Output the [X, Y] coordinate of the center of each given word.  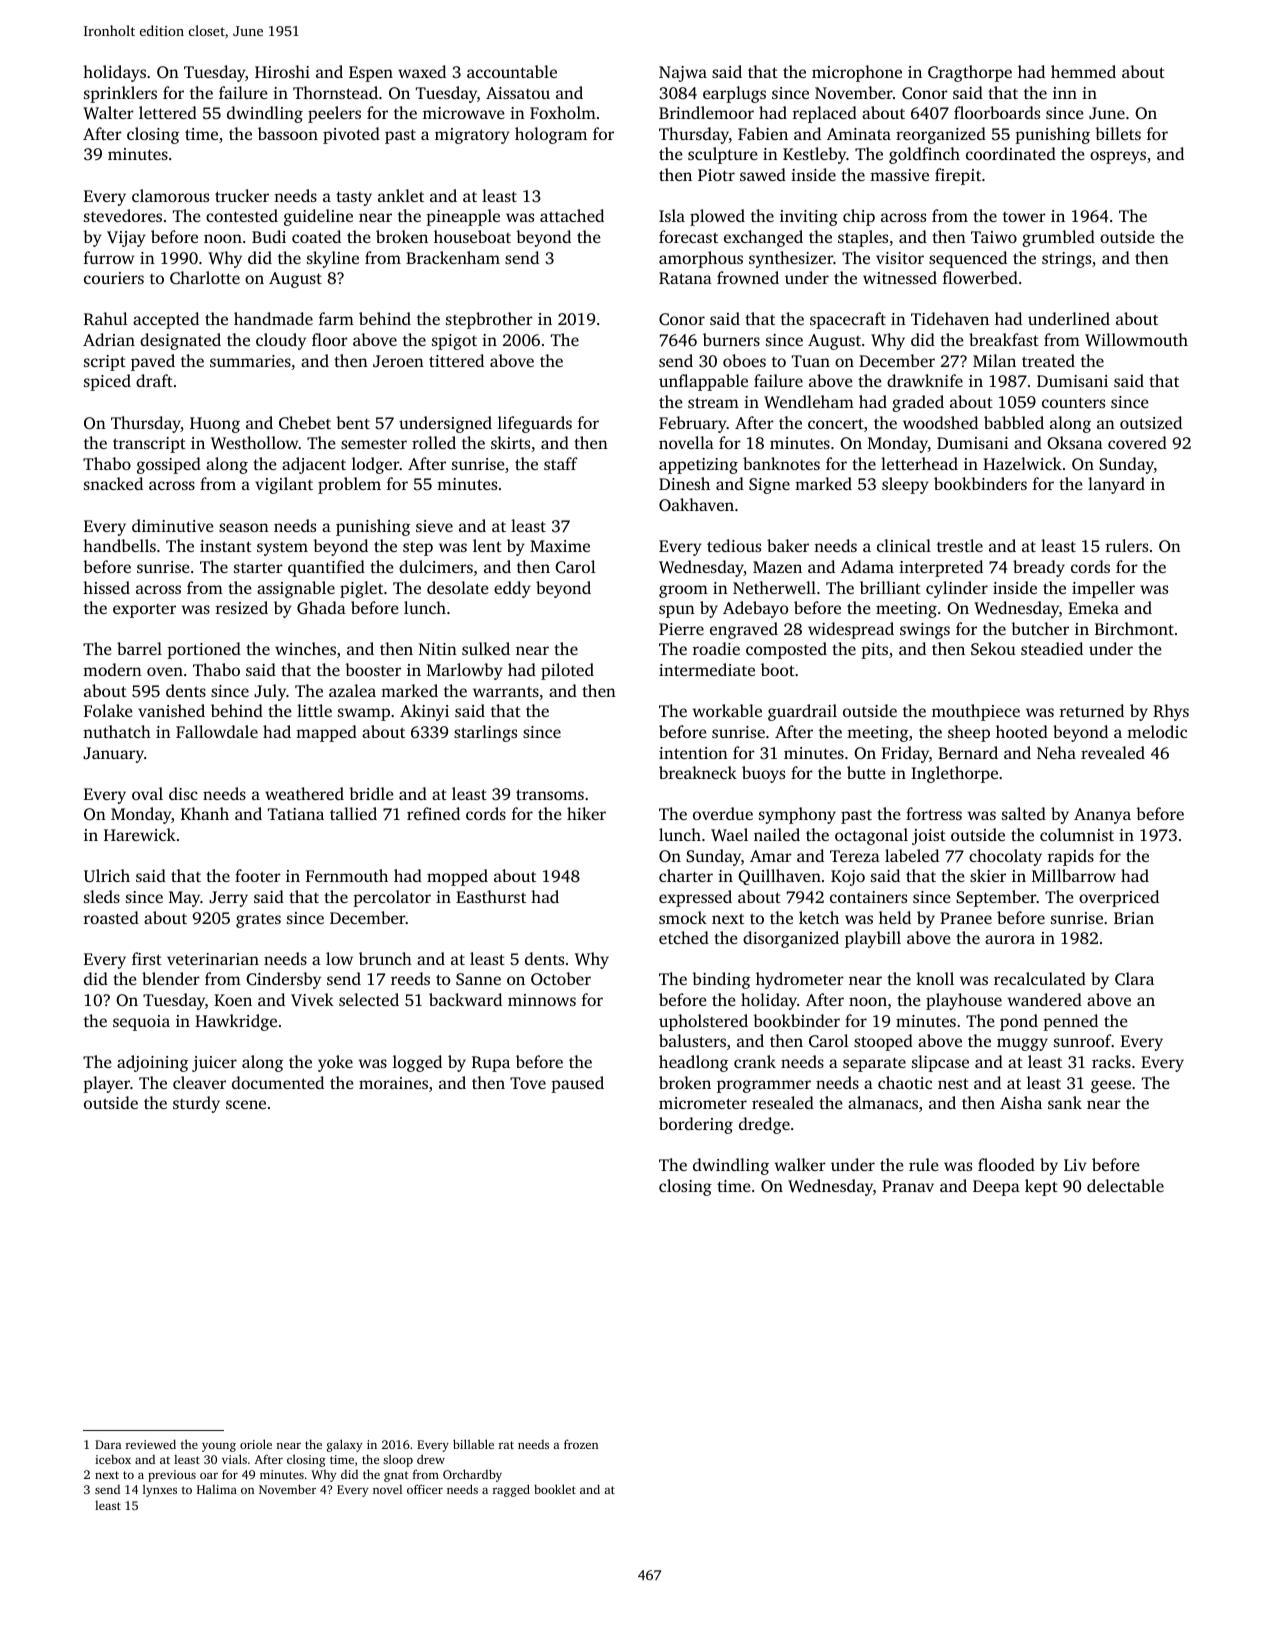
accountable [512, 71]
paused [577, 1084]
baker [788, 545]
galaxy [344, 1445]
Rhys [1171, 712]
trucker [242, 195]
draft [154, 380]
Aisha [1021, 1102]
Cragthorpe [970, 73]
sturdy [196, 1104]
